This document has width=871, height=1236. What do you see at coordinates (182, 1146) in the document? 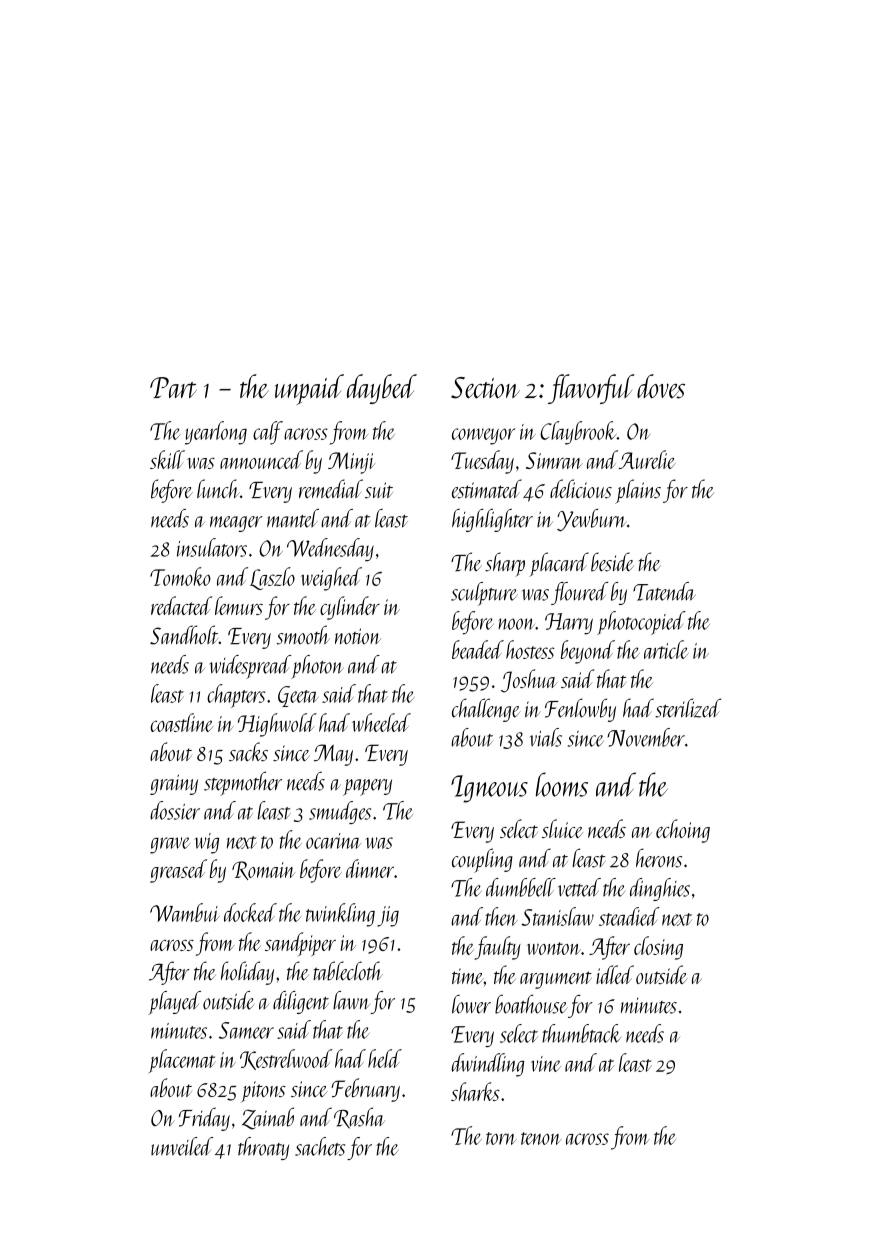
I see `unveiled` at bounding box center [182, 1146].
